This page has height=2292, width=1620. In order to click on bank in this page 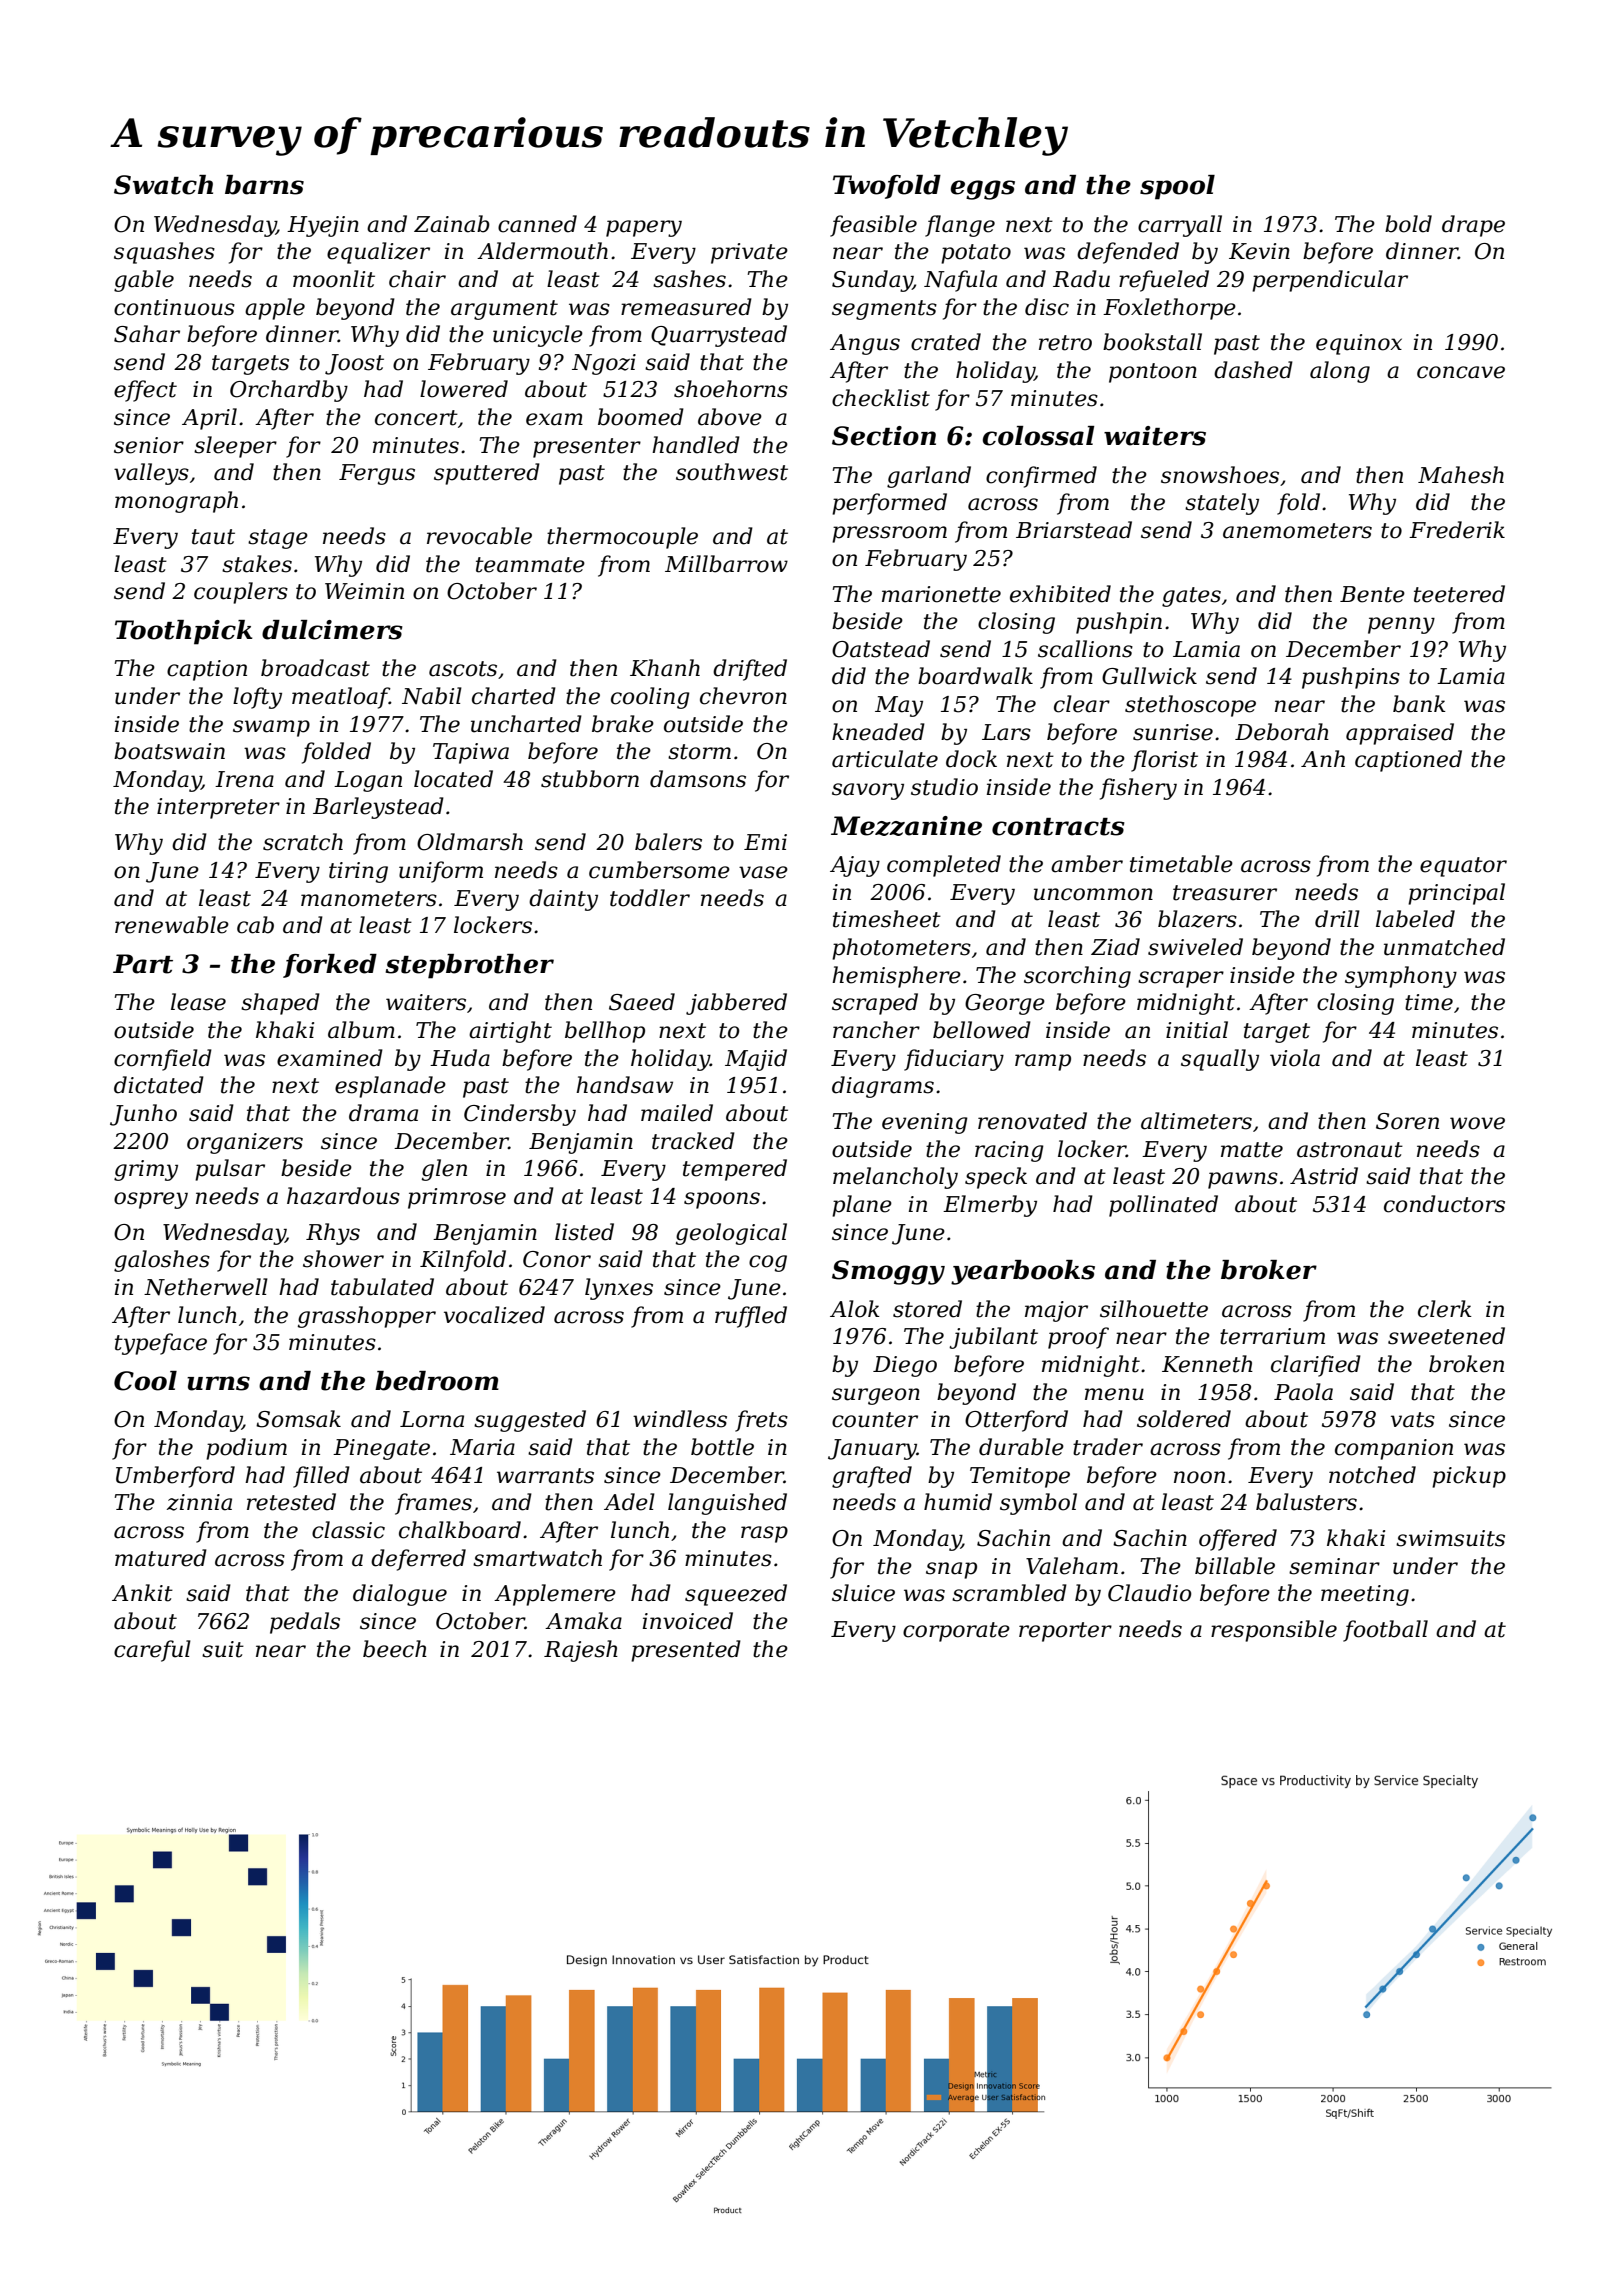, I will do `click(1419, 704)`.
